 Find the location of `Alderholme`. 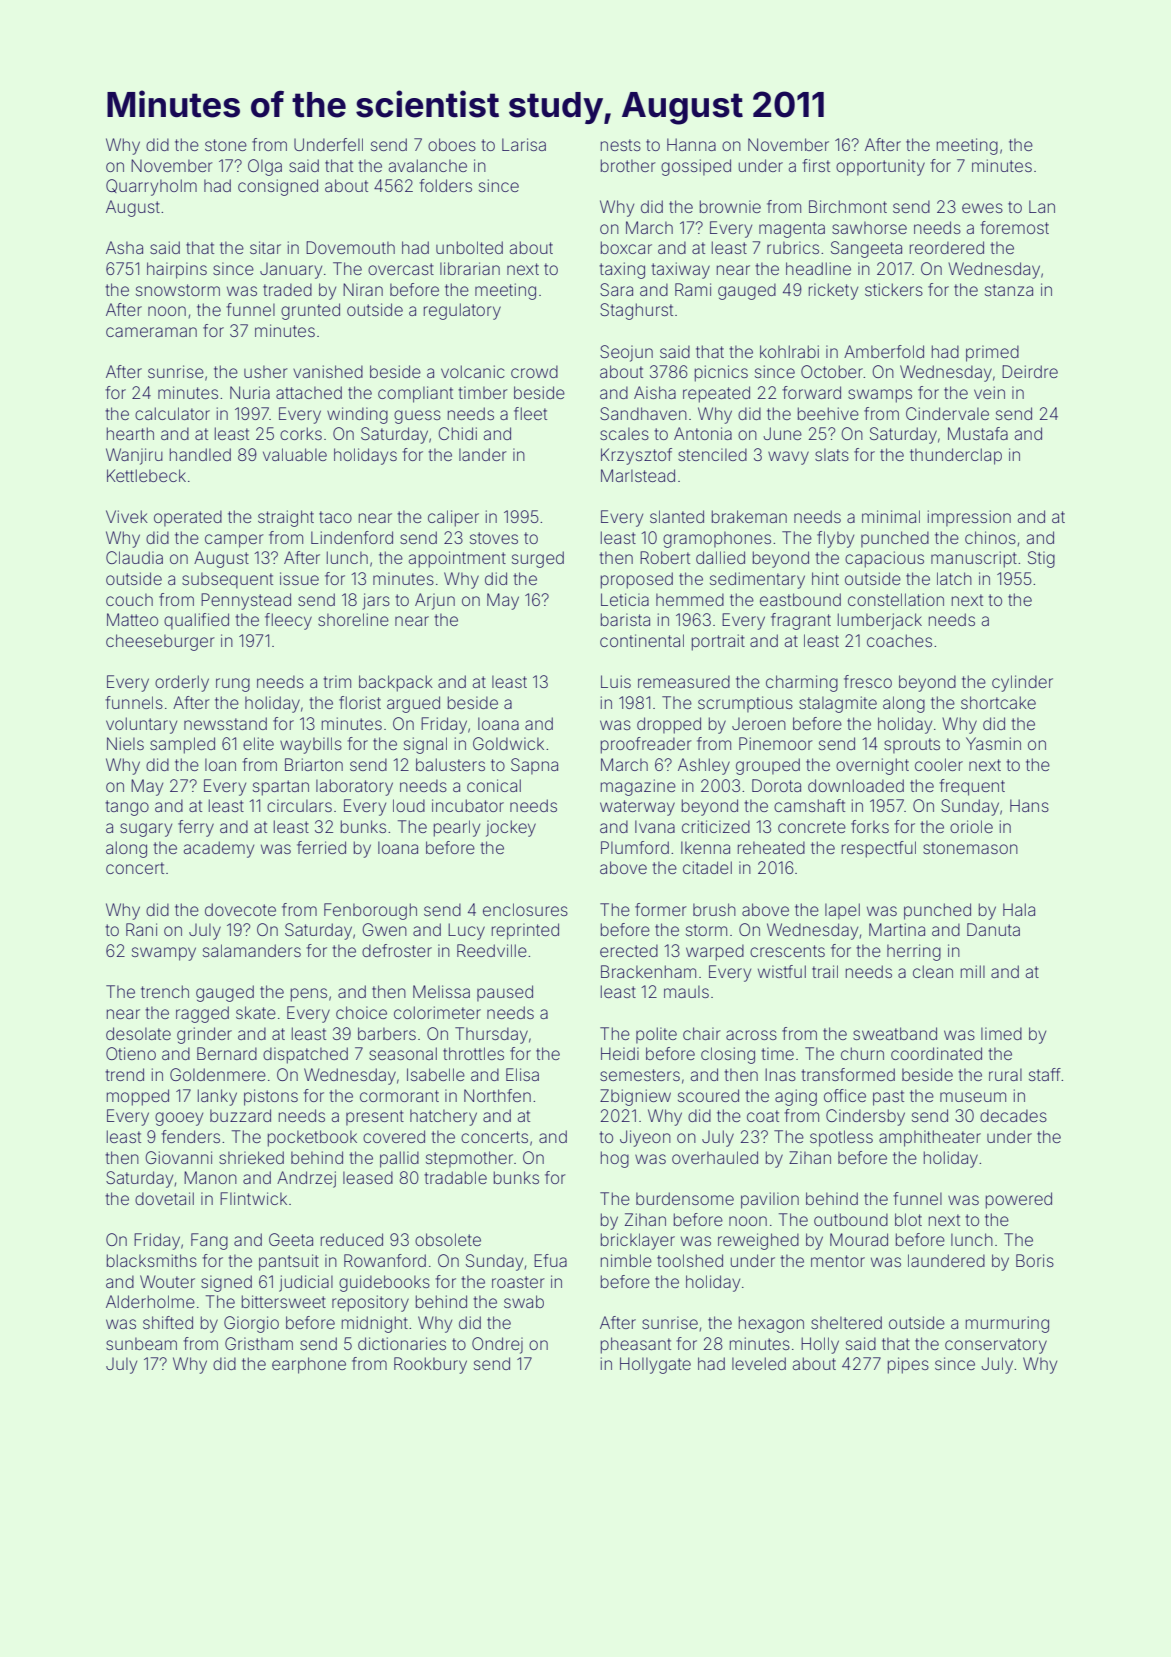

Alderholme is located at coordinates (150, 1301).
